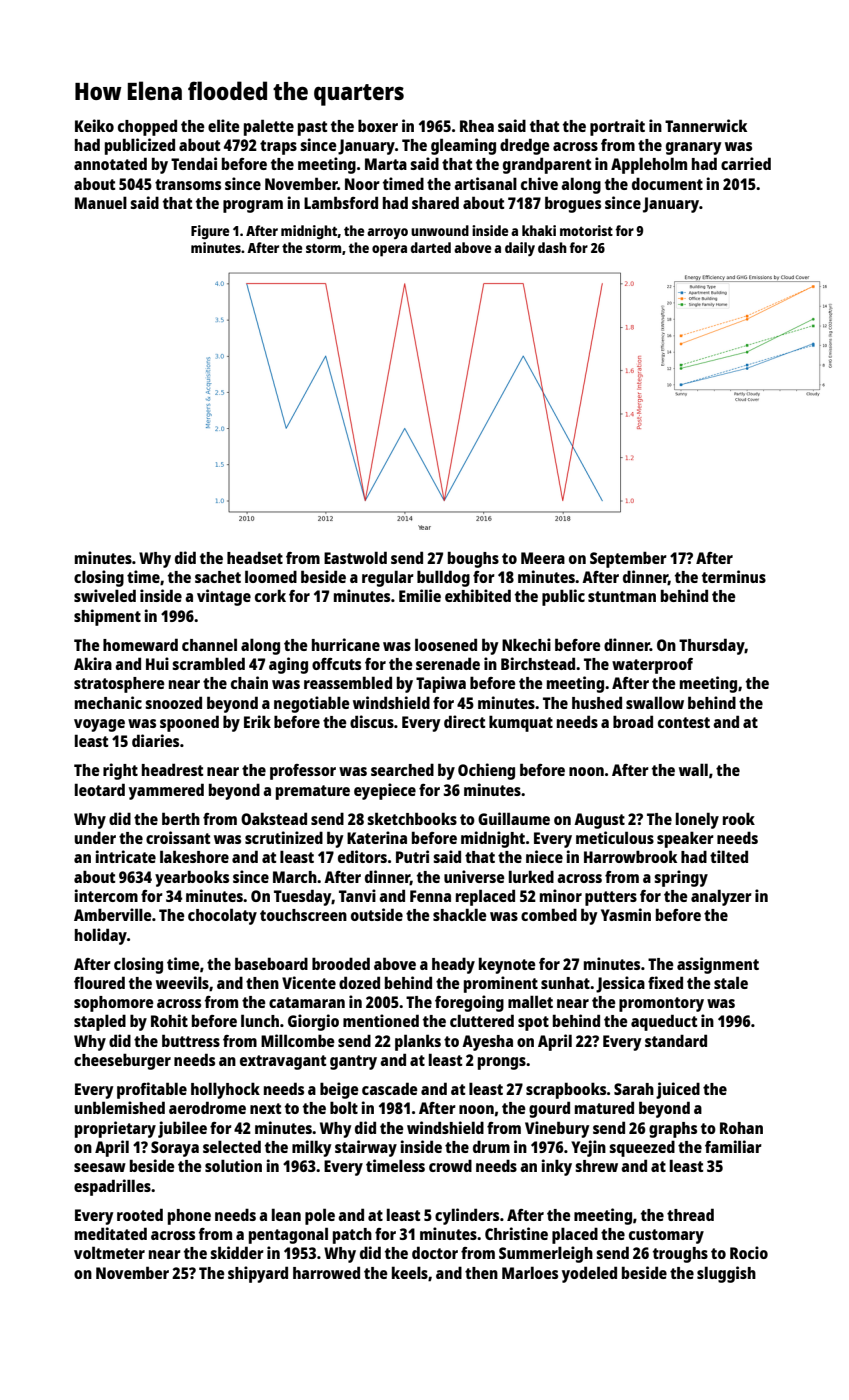 This page has height=1400, width=849. Describe the element at coordinates (729, 856) in the page. I see `tilted` at that location.
